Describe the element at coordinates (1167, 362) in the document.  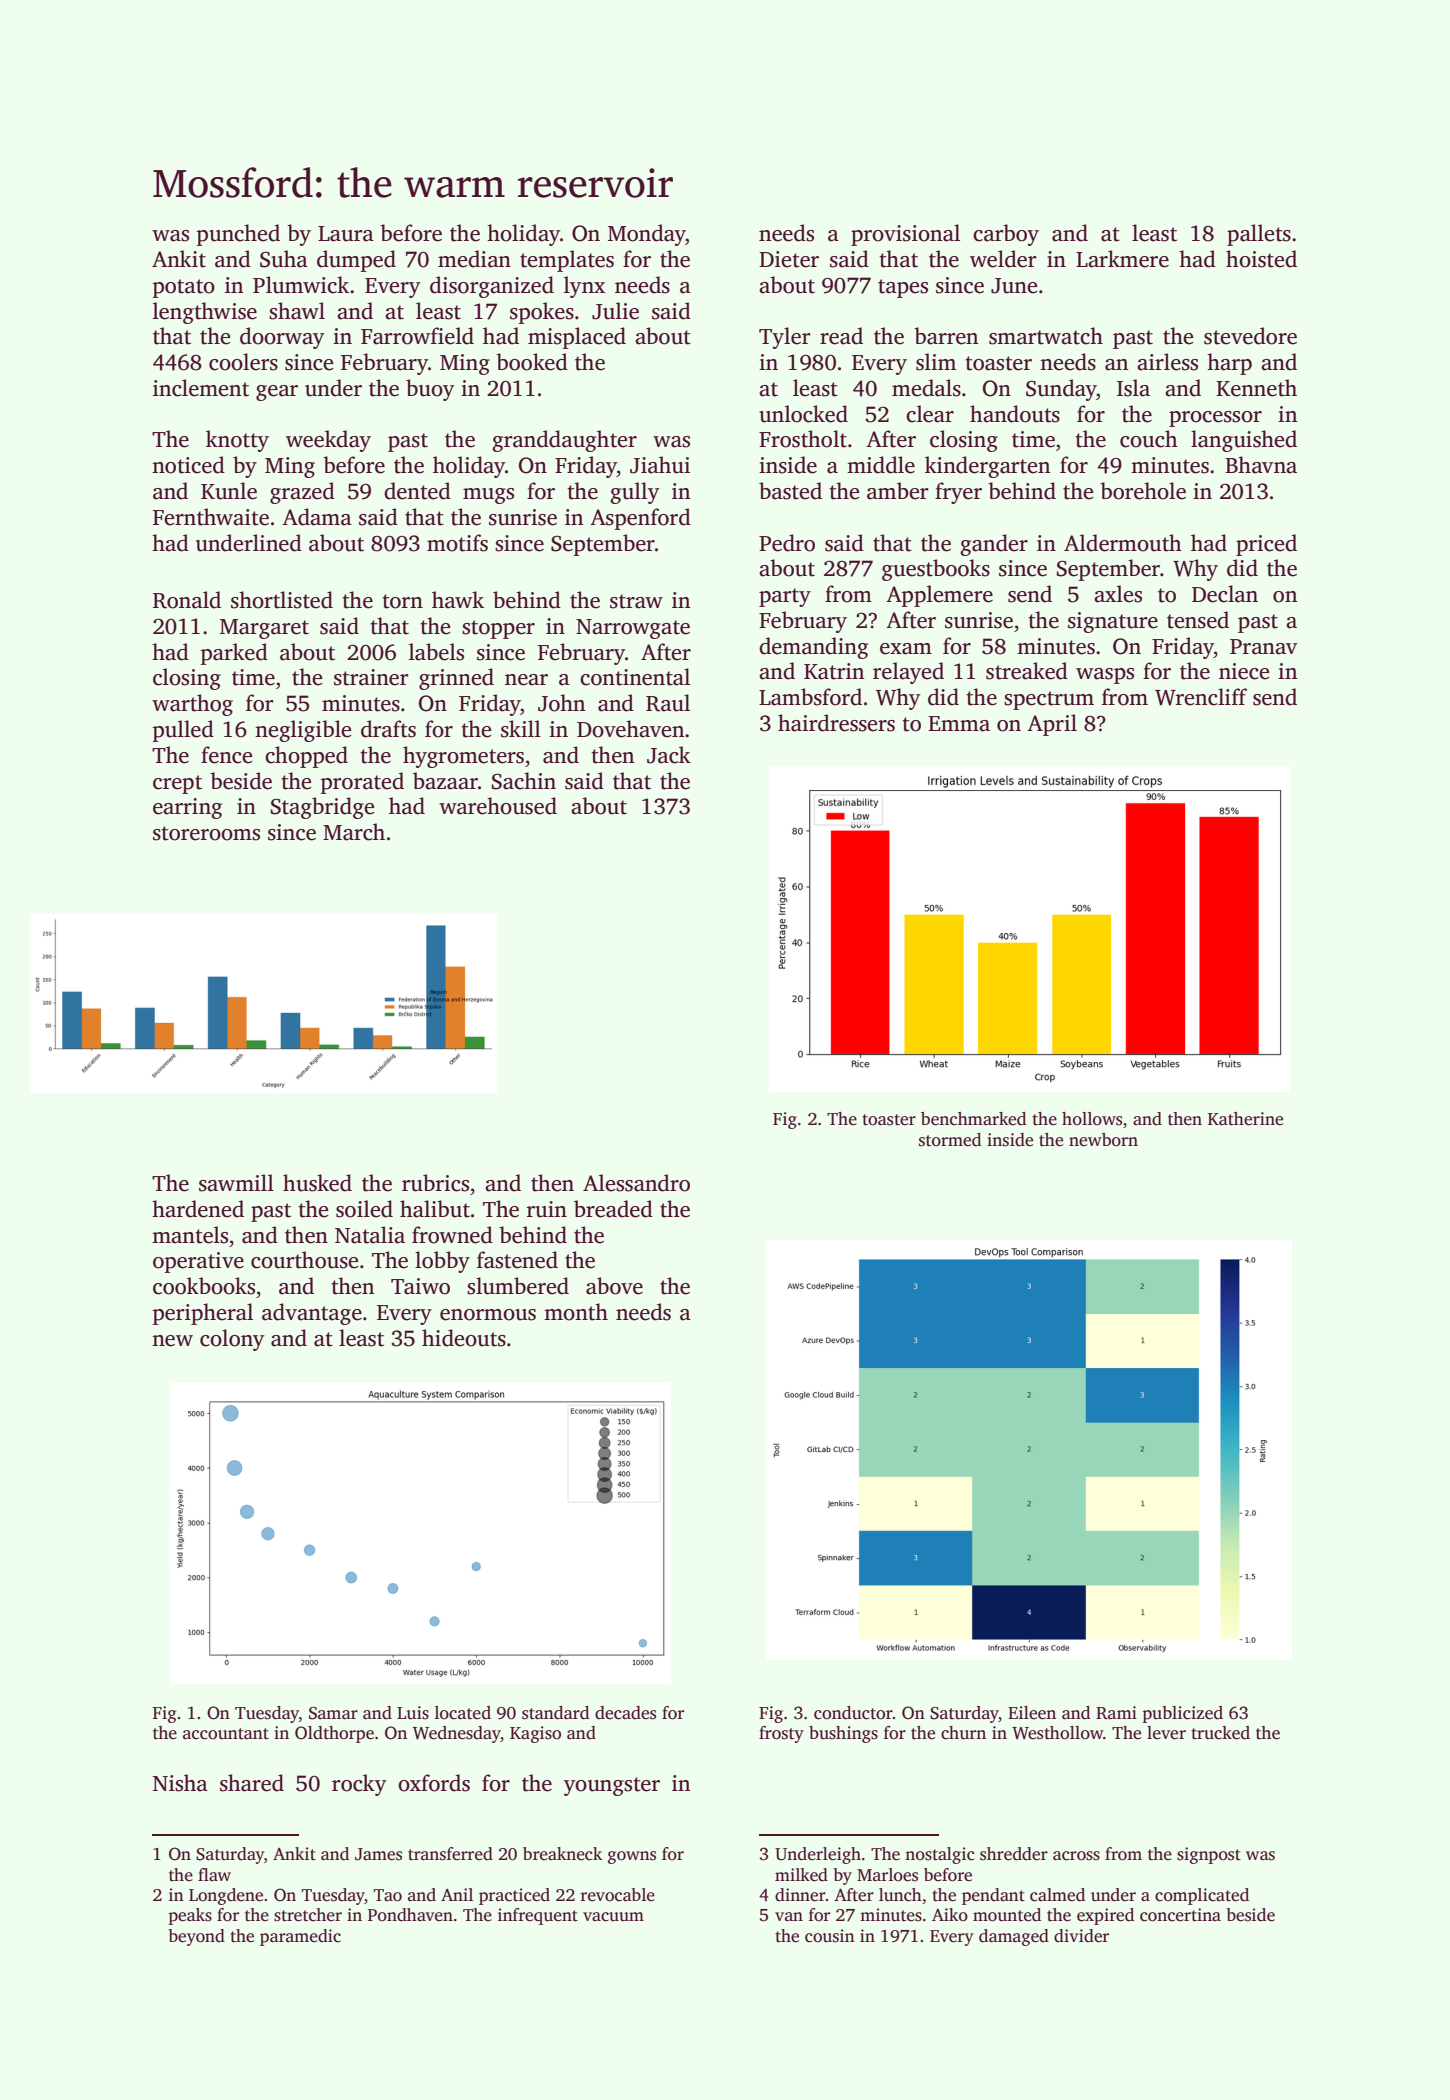
I see `airless` at that location.
